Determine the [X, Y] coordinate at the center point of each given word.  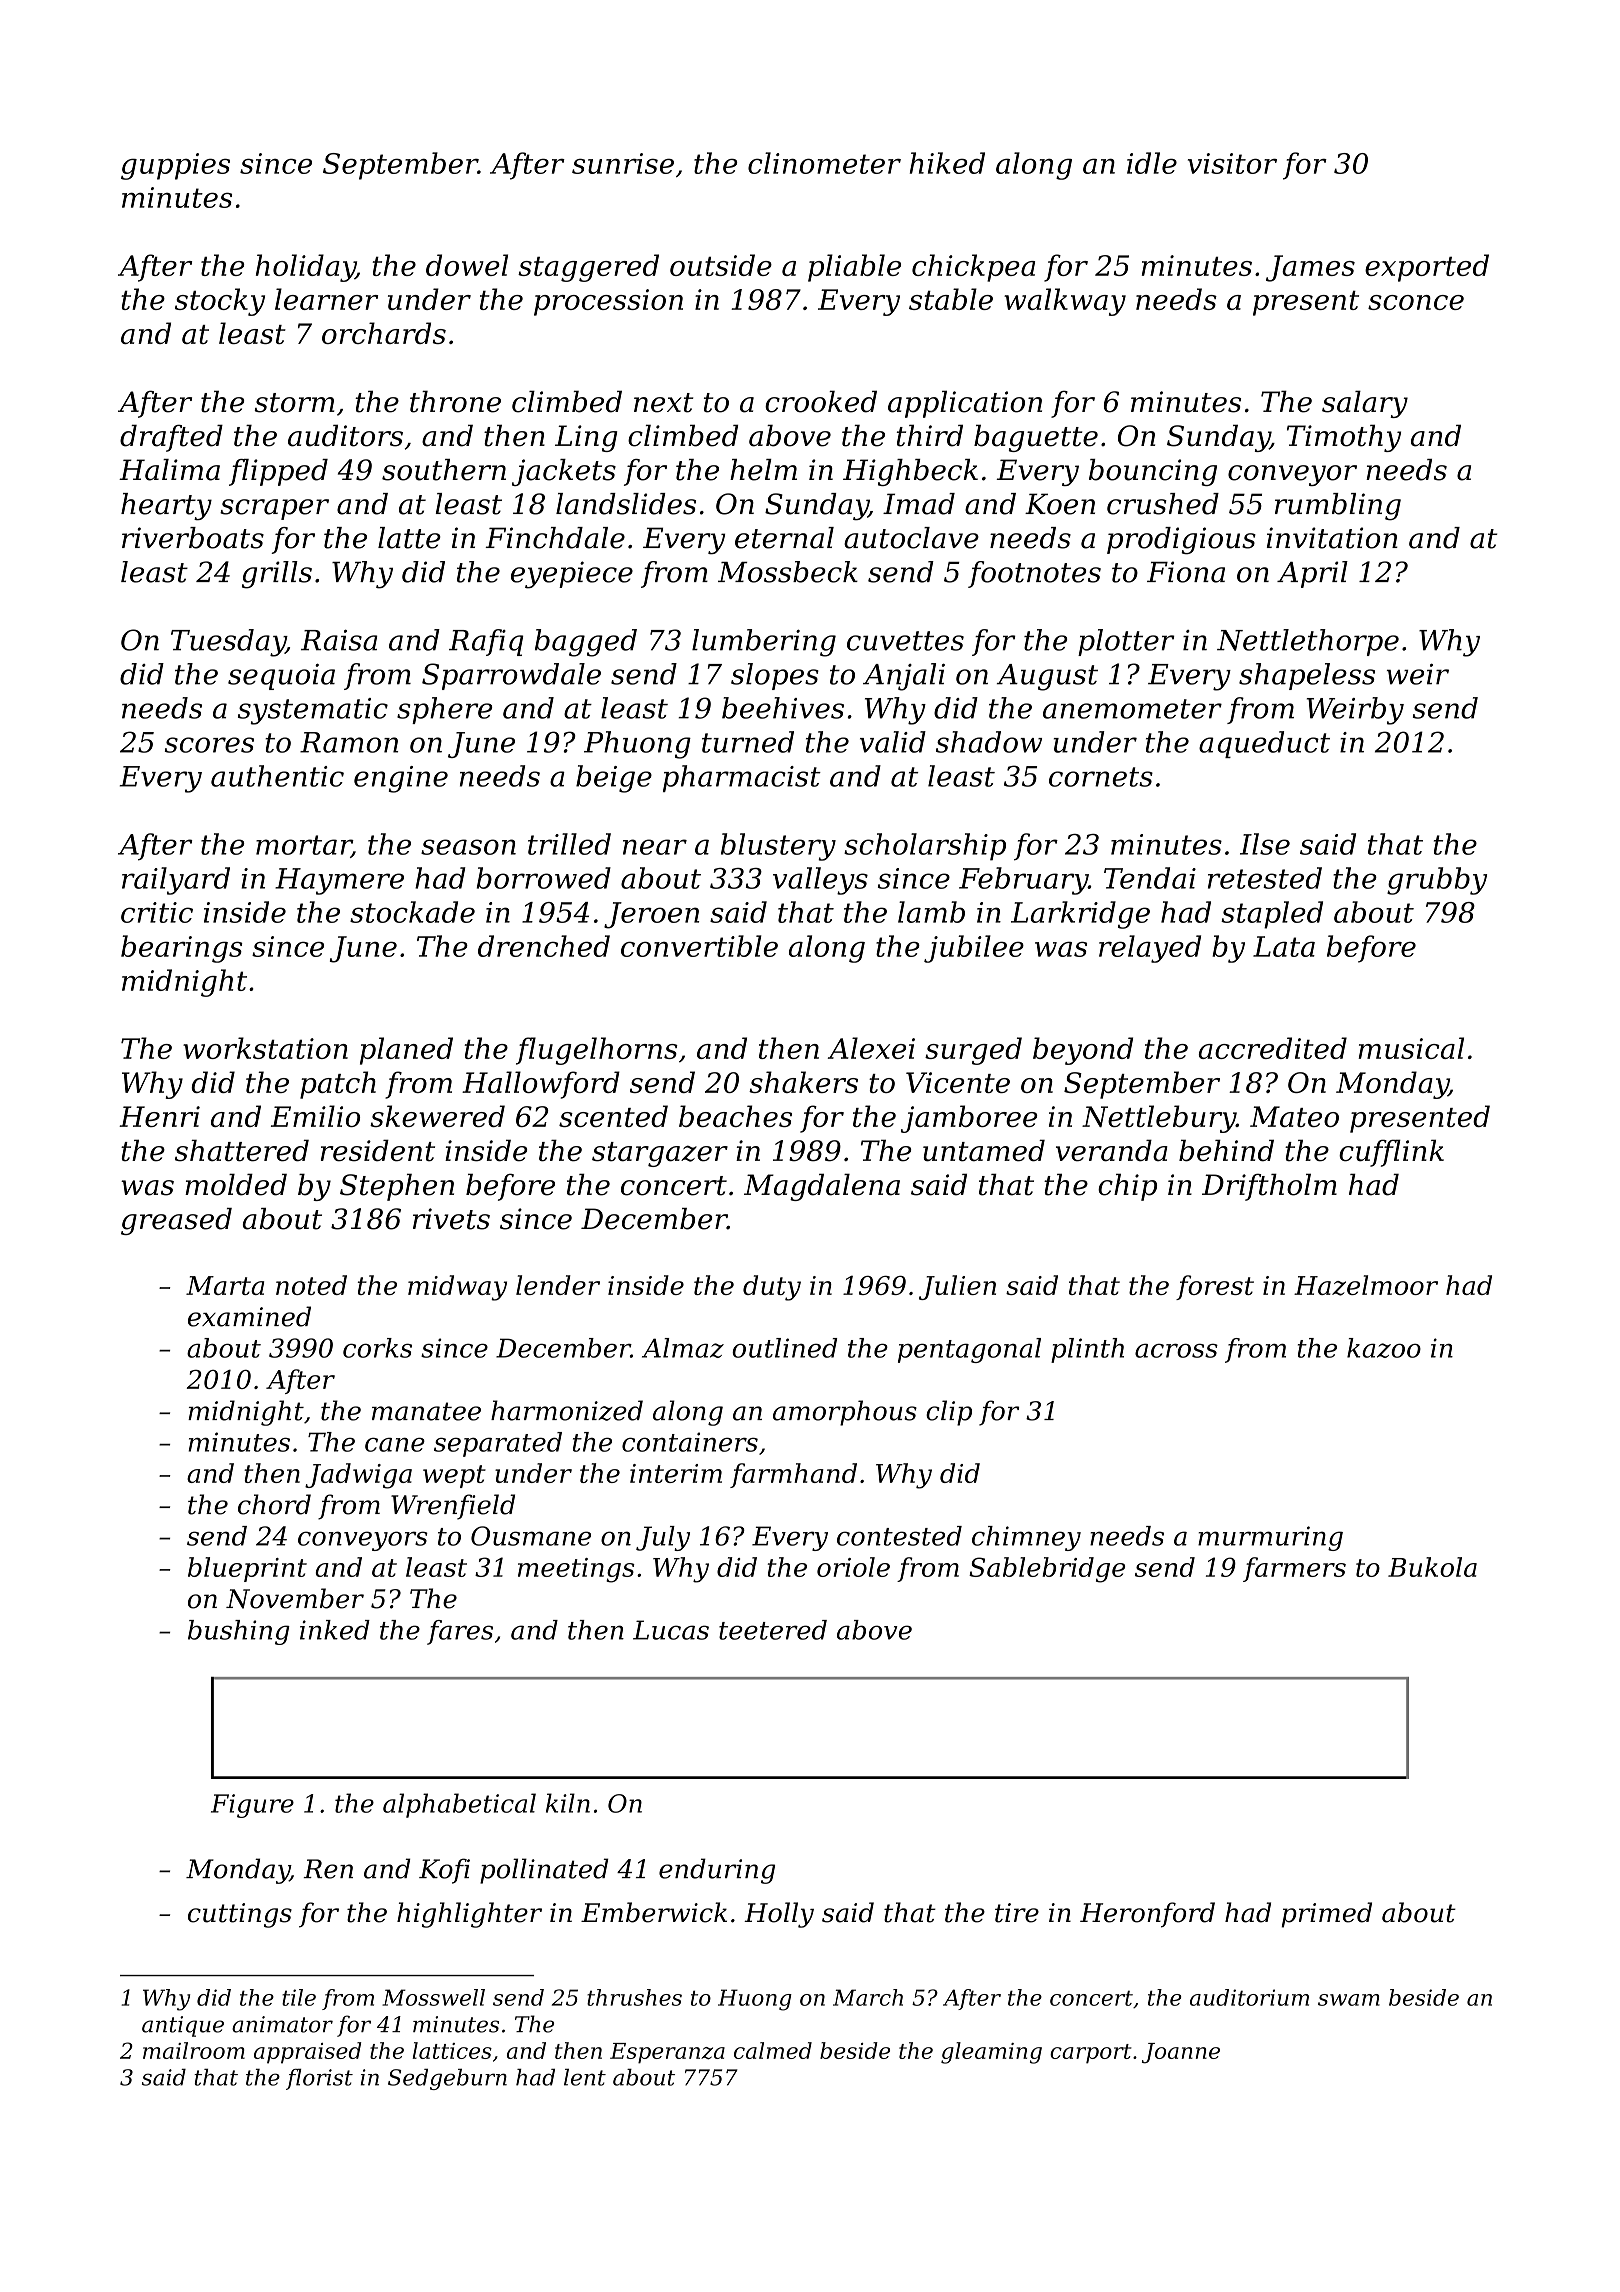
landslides [626, 504]
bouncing [1153, 472]
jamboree [969, 1119]
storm [294, 403]
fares [460, 1632]
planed [406, 1051]
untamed [984, 1150]
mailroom [194, 2050]
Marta [225, 1285]
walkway [1065, 302]
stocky [220, 302]
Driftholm [1269, 1187]
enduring [717, 1871]
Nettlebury [1159, 1119]
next [663, 403]
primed [1327, 1915]
